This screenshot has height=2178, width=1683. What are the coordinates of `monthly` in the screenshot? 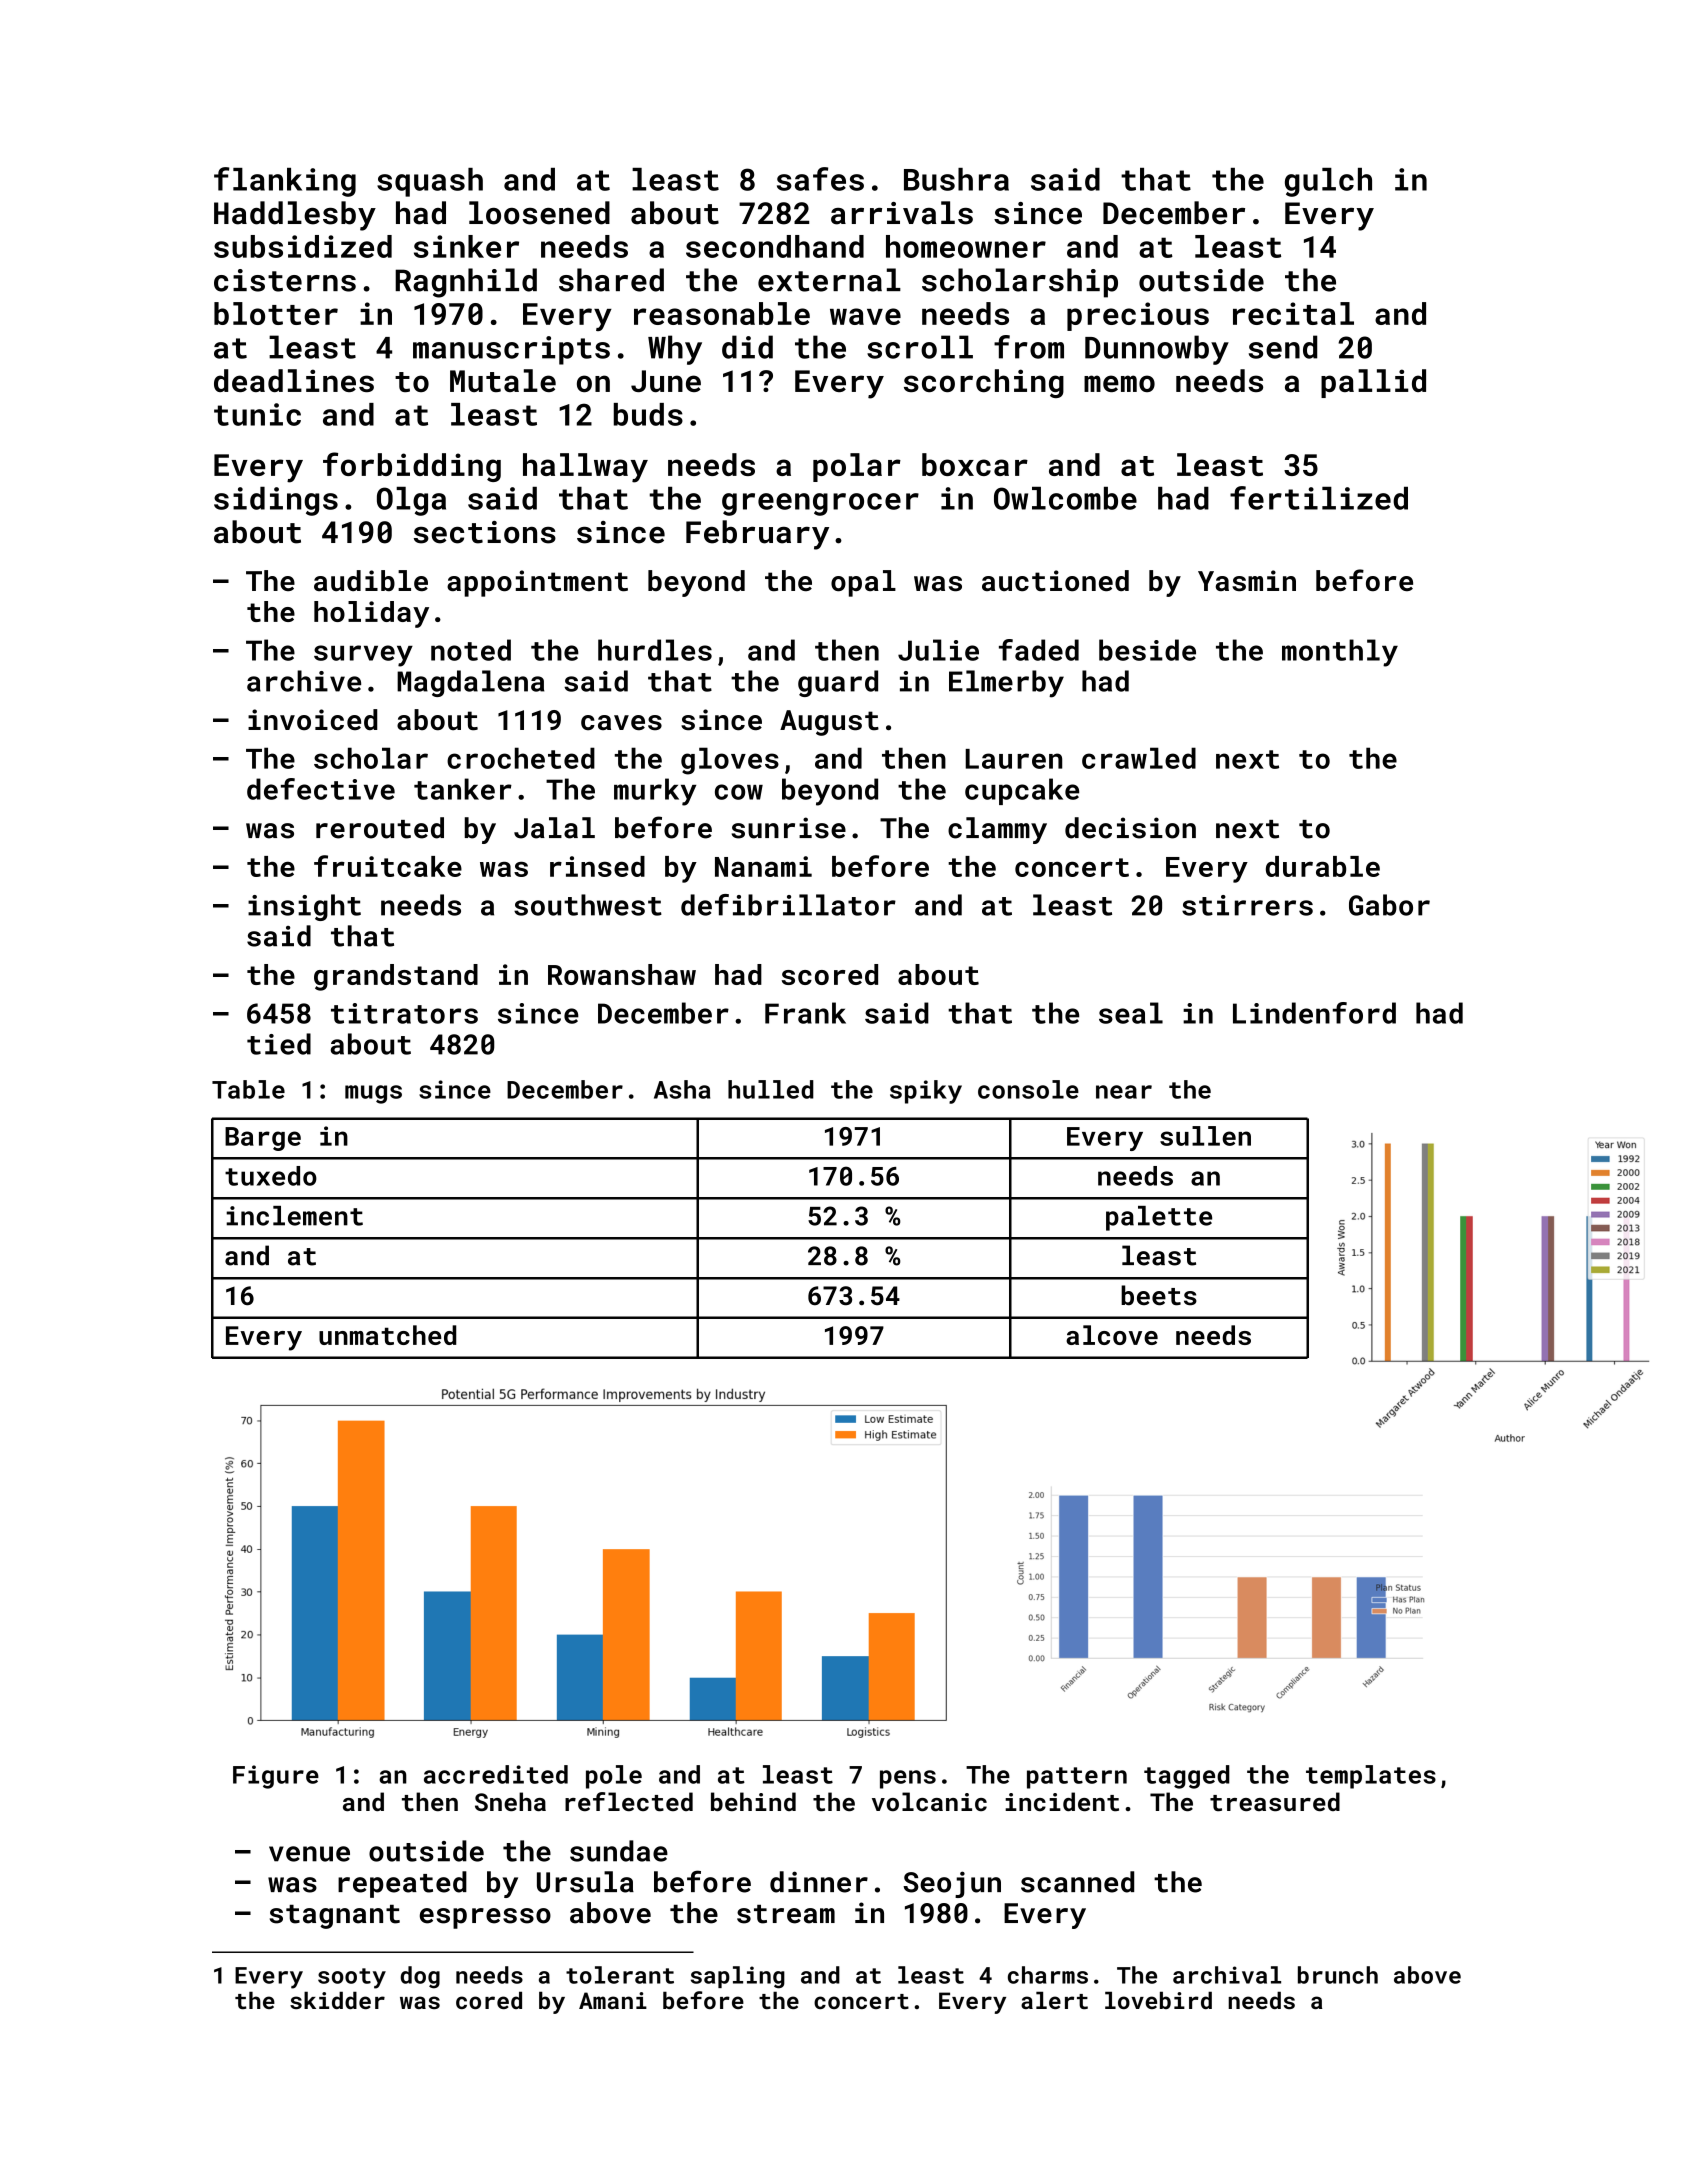 It's located at (1340, 653).
